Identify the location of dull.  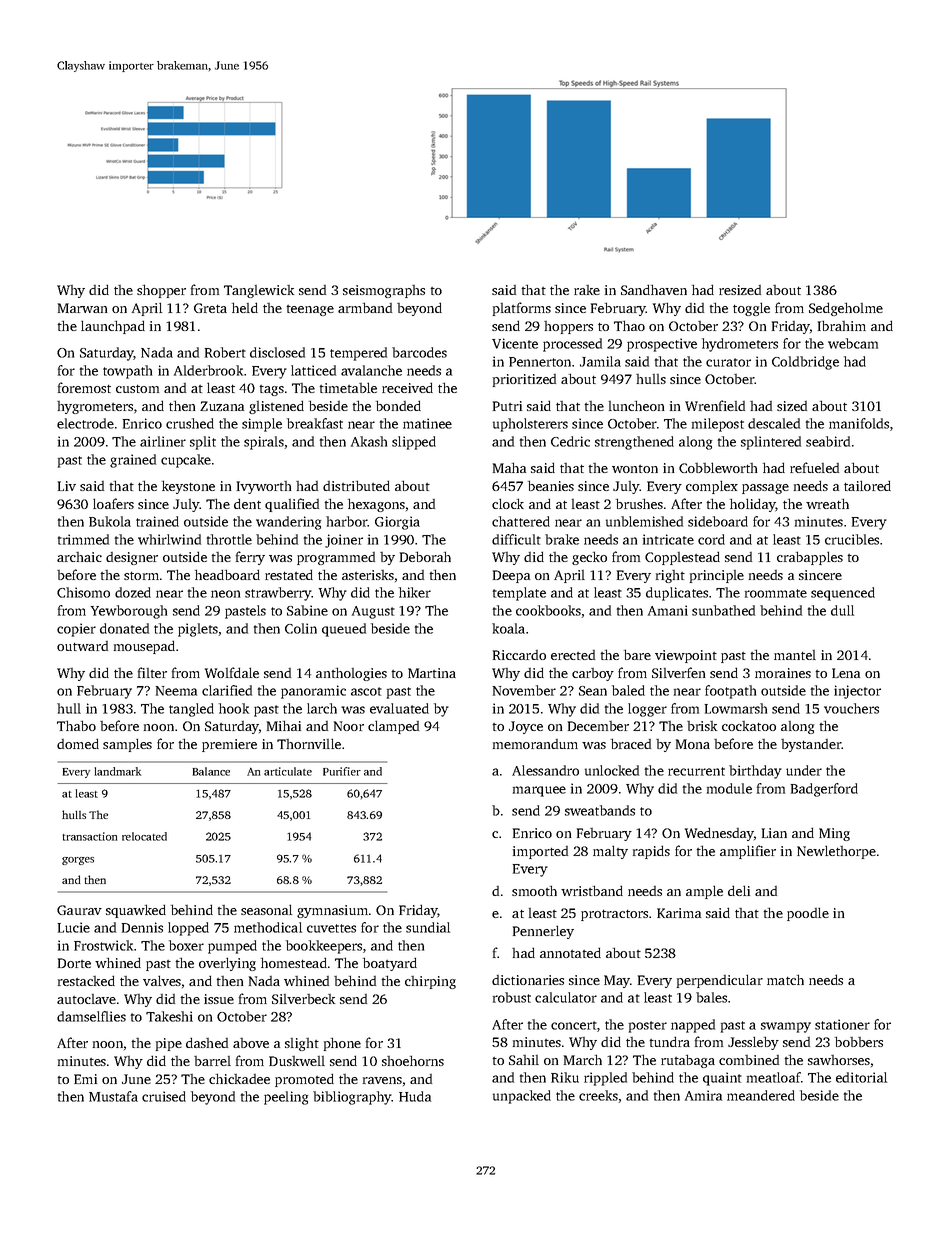
(842, 610).
